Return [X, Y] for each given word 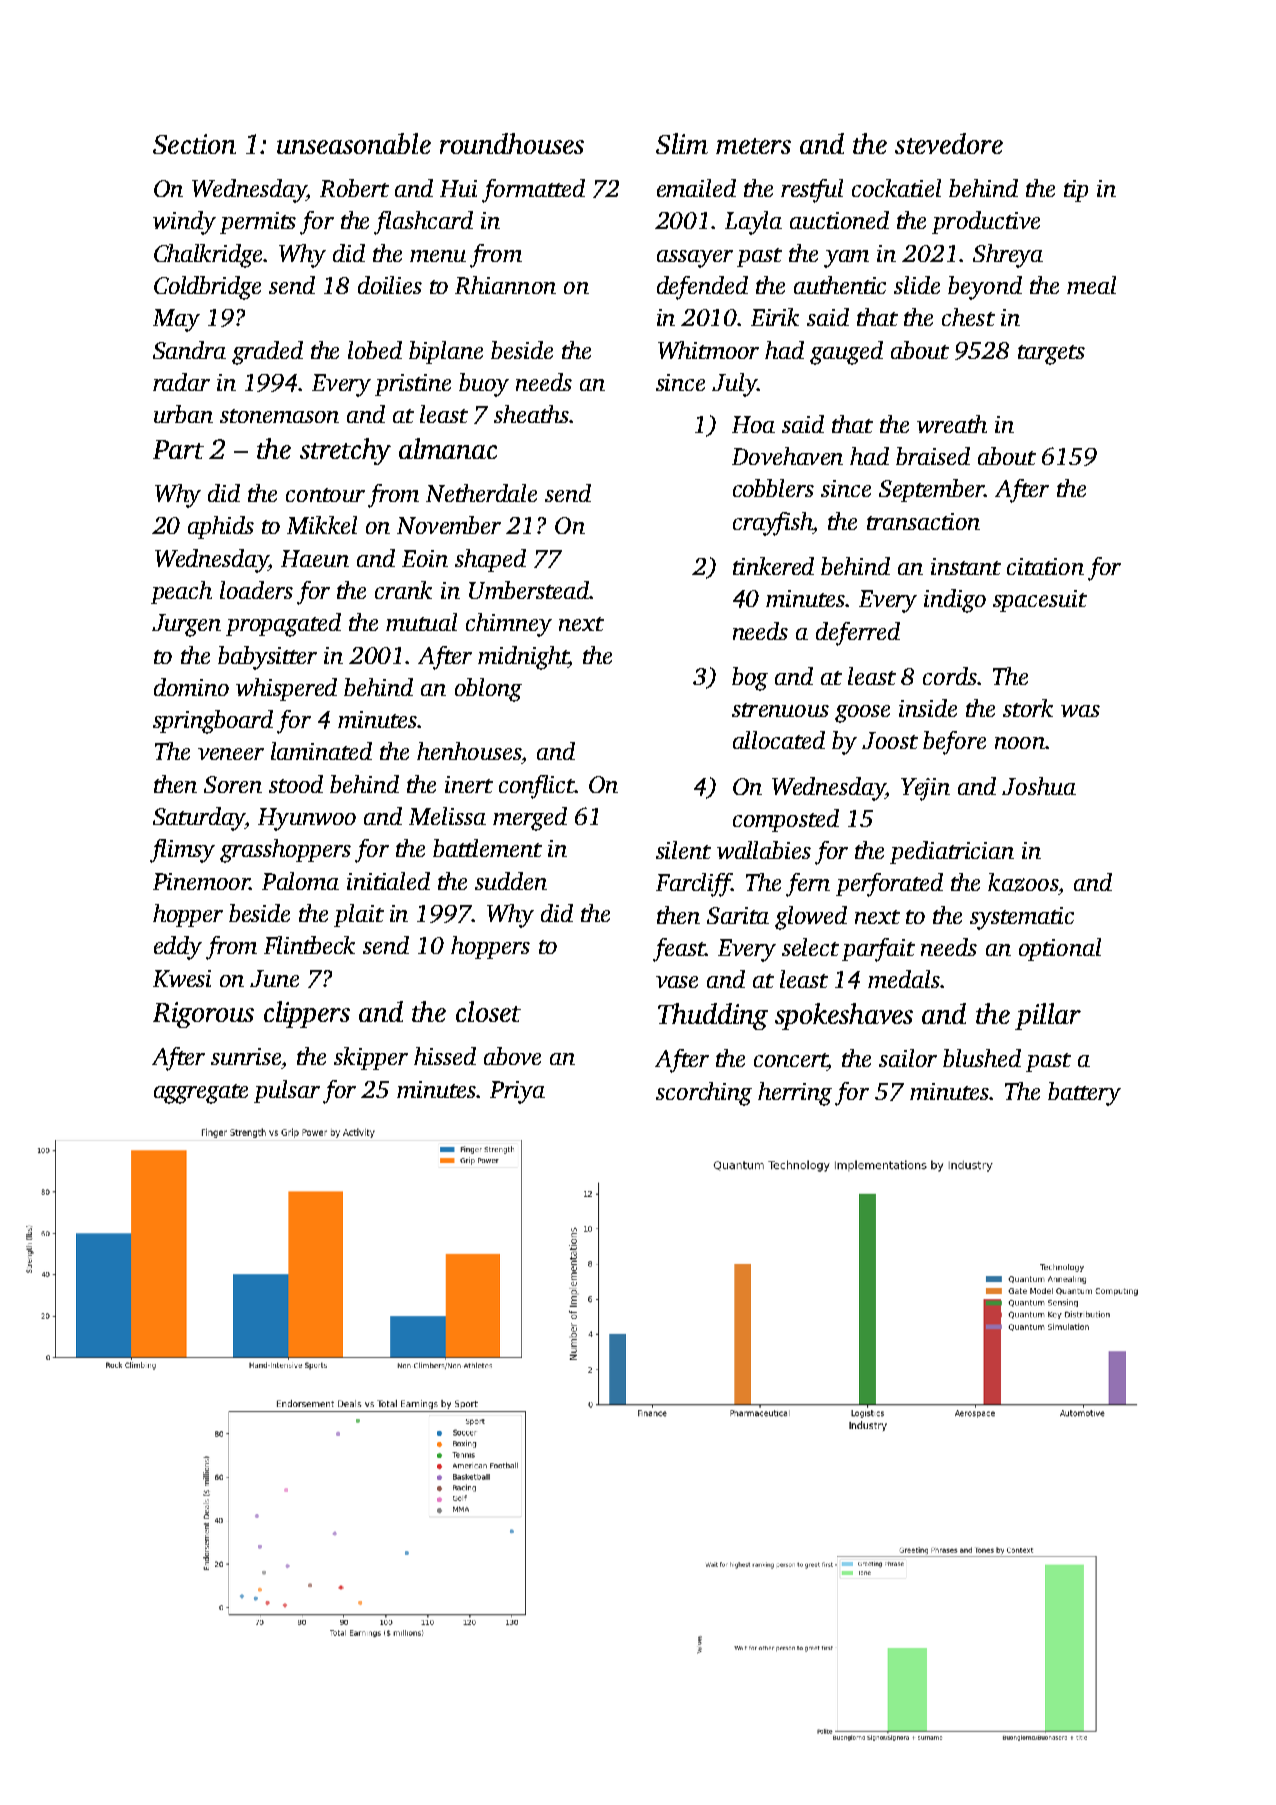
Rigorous [203, 1015]
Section [194, 144]
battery [1084, 1094]
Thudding [713, 1016]
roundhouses [512, 143]
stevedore [949, 143]
